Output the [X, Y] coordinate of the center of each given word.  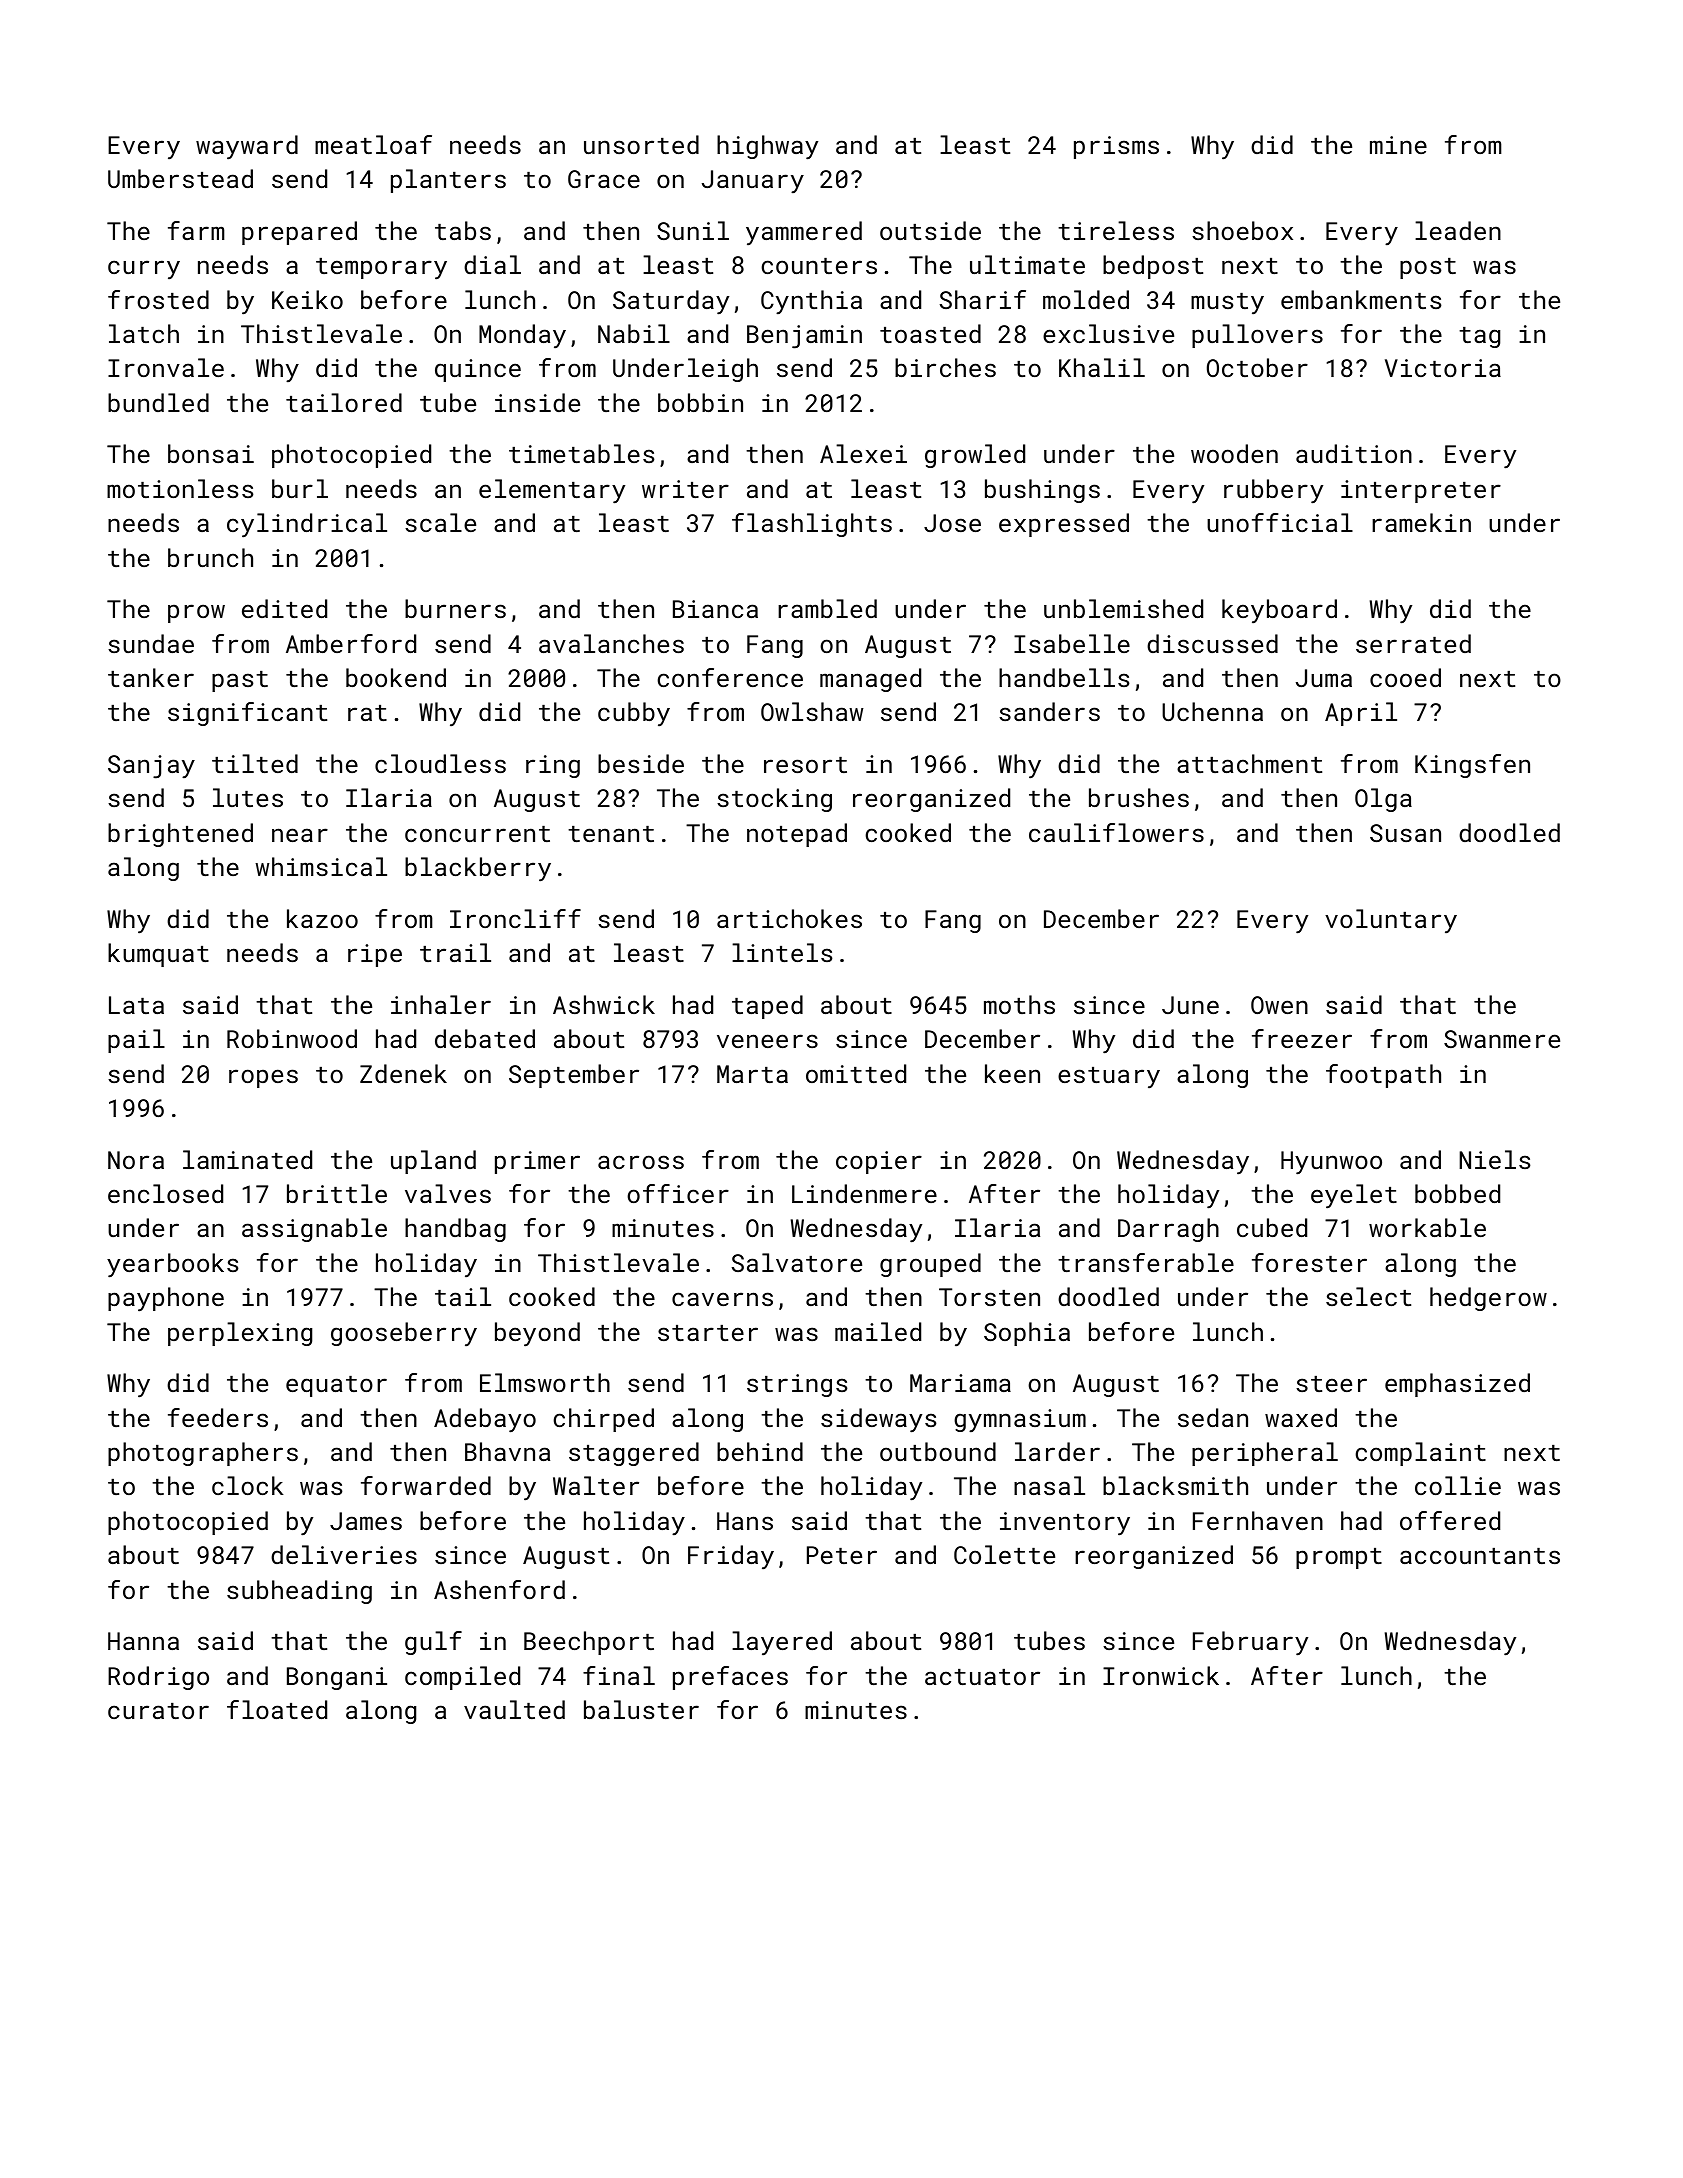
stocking [774, 800]
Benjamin [804, 337]
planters [448, 181]
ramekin [1421, 522]
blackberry [478, 869]
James [366, 1521]
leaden [1458, 230]
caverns [722, 1299]
